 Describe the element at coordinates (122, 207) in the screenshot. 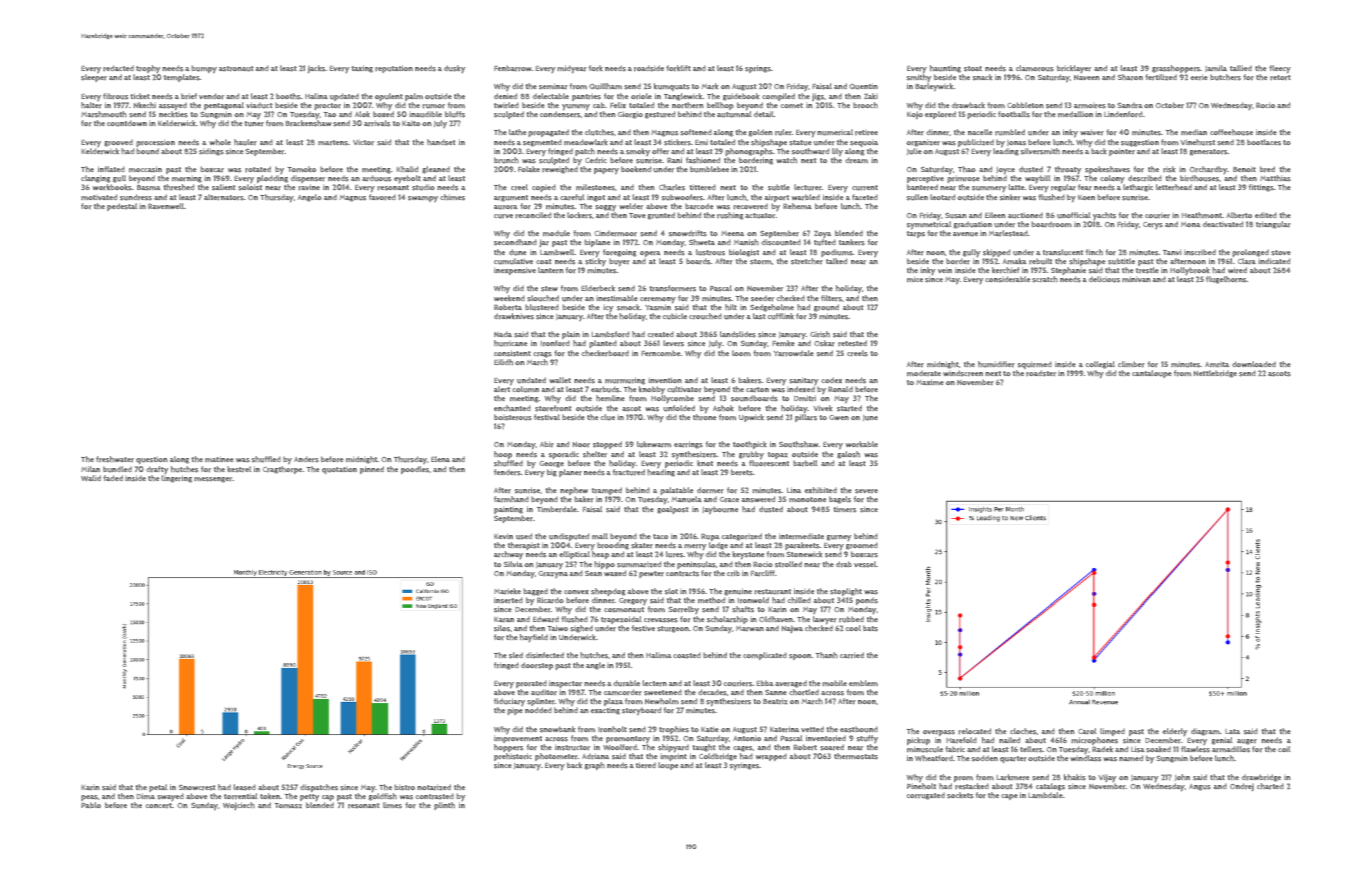

I see `pedestal` at that location.
